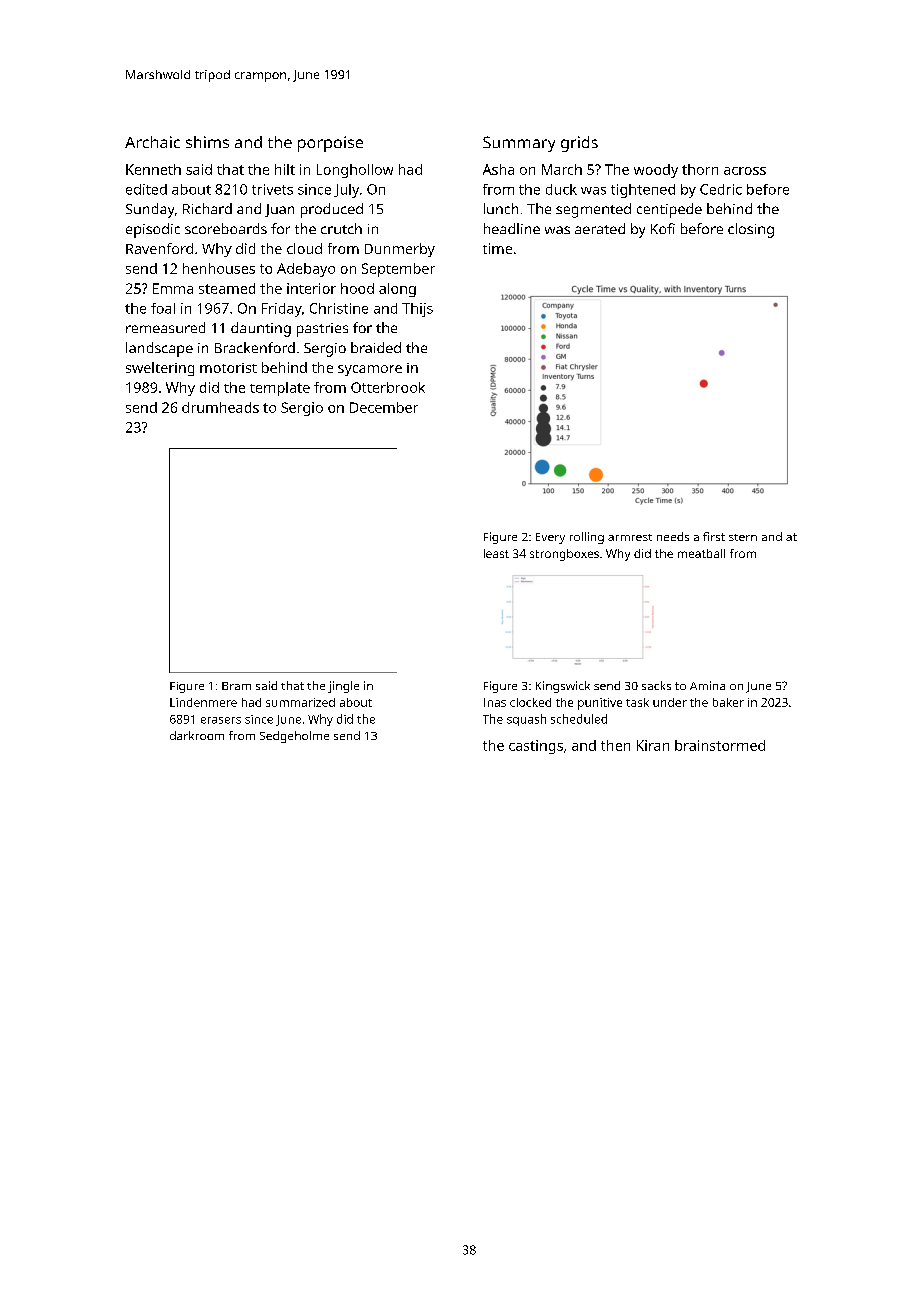 The height and width of the screenshot is (1314, 924). What do you see at coordinates (397, 290) in the screenshot?
I see `along` at bounding box center [397, 290].
